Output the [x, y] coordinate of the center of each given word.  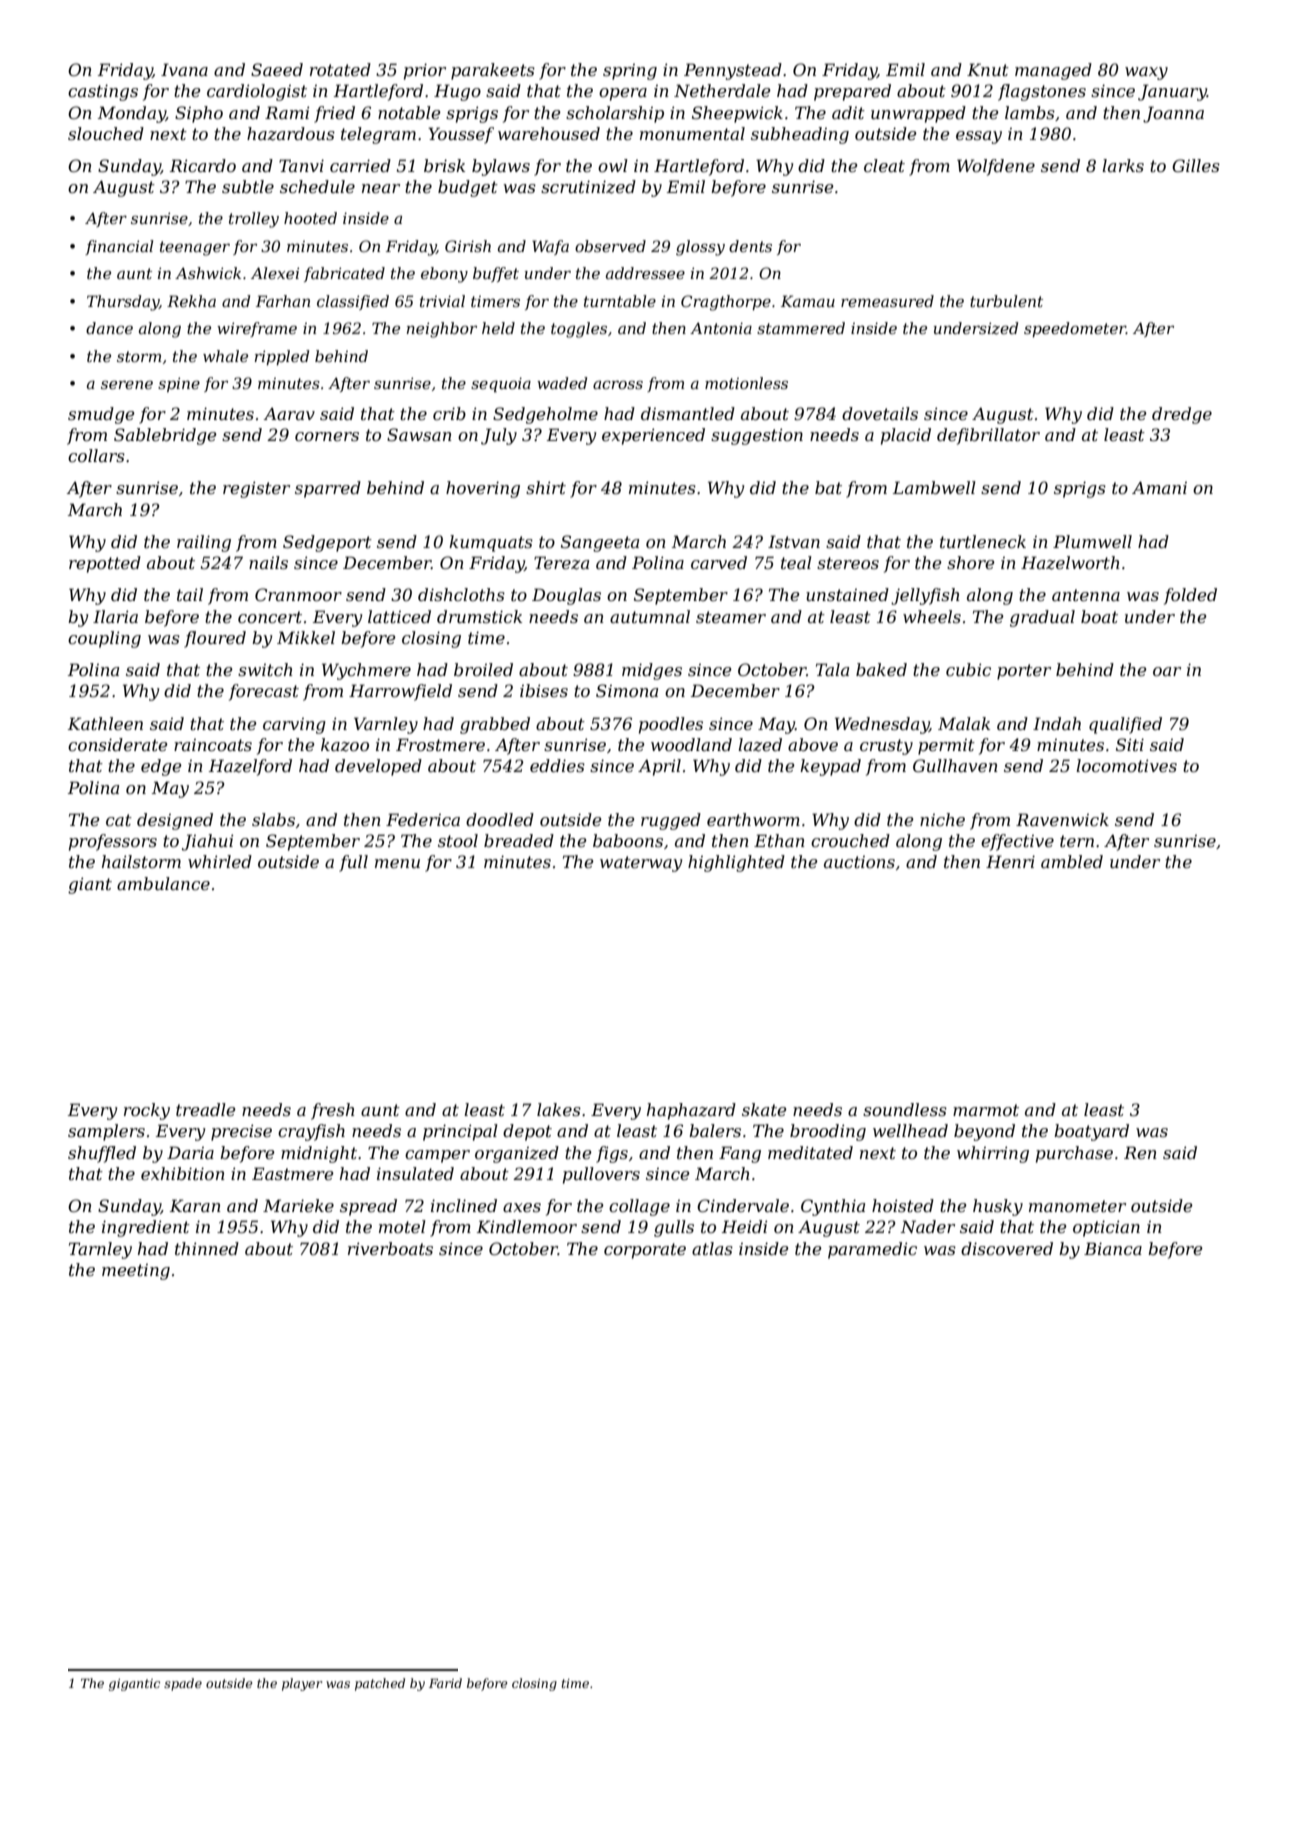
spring [630, 72]
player [302, 1684]
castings [103, 92]
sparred [328, 489]
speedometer [1075, 329]
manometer [1077, 1206]
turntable [620, 301]
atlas [712, 1248]
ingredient [146, 1228]
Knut [988, 69]
